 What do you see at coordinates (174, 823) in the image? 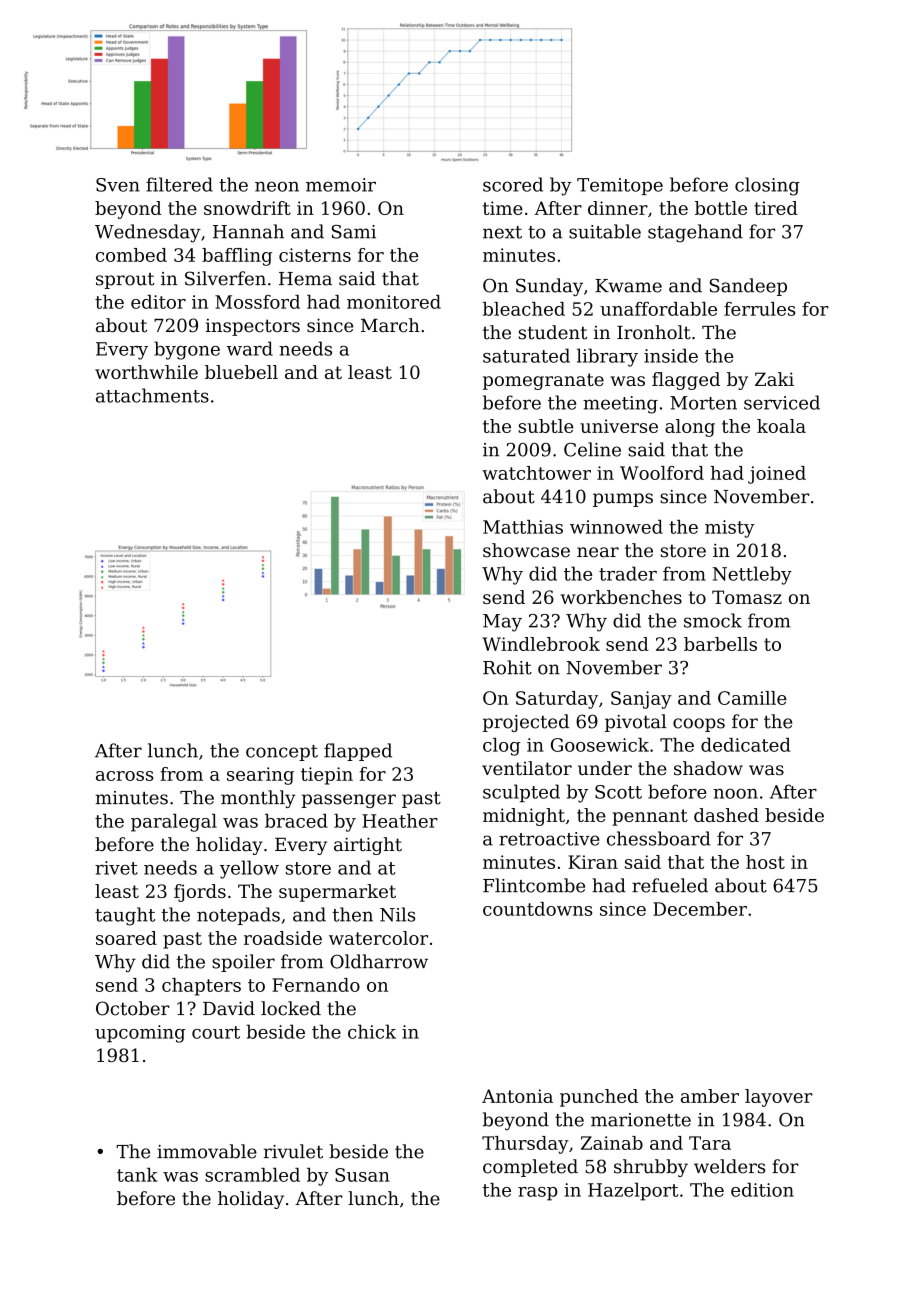
I see `paralegal` at bounding box center [174, 823].
